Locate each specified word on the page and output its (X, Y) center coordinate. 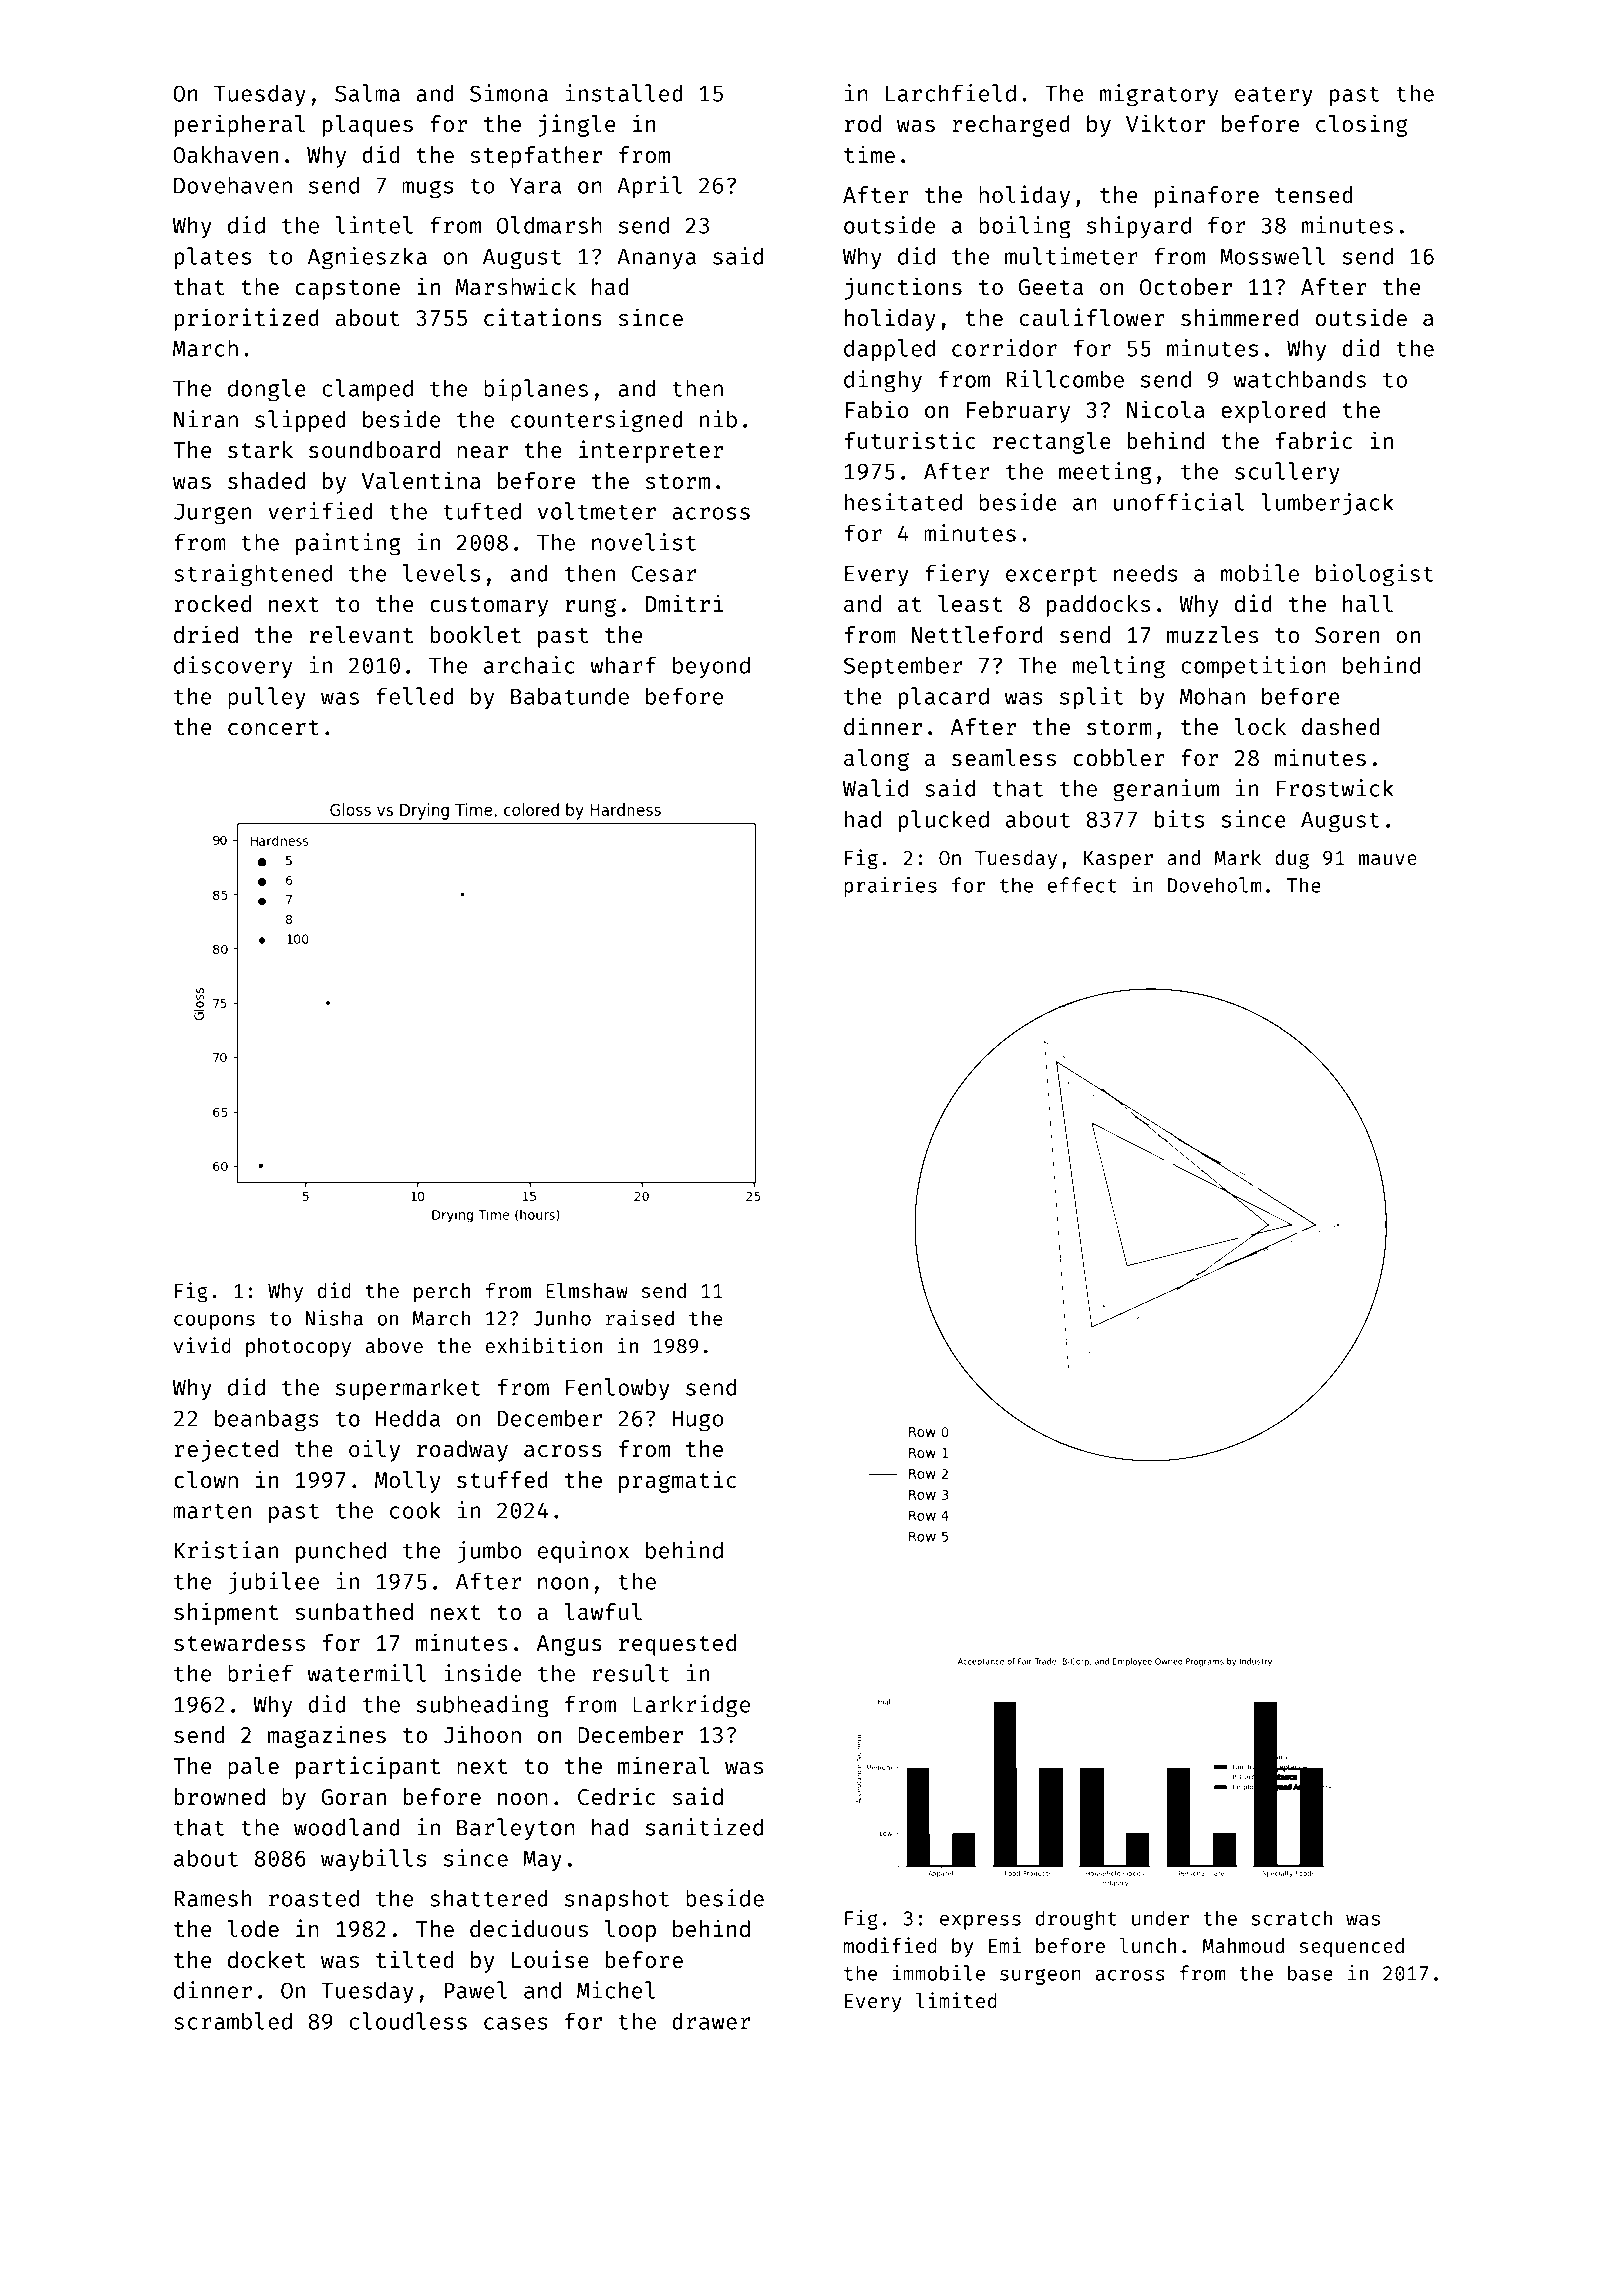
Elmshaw (587, 1290)
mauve (1388, 859)
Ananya (656, 258)
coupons (214, 1322)
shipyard (1139, 227)
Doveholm (1214, 885)
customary (489, 607)
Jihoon (482, 1734)
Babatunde (570, 696)
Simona (509, 93)
